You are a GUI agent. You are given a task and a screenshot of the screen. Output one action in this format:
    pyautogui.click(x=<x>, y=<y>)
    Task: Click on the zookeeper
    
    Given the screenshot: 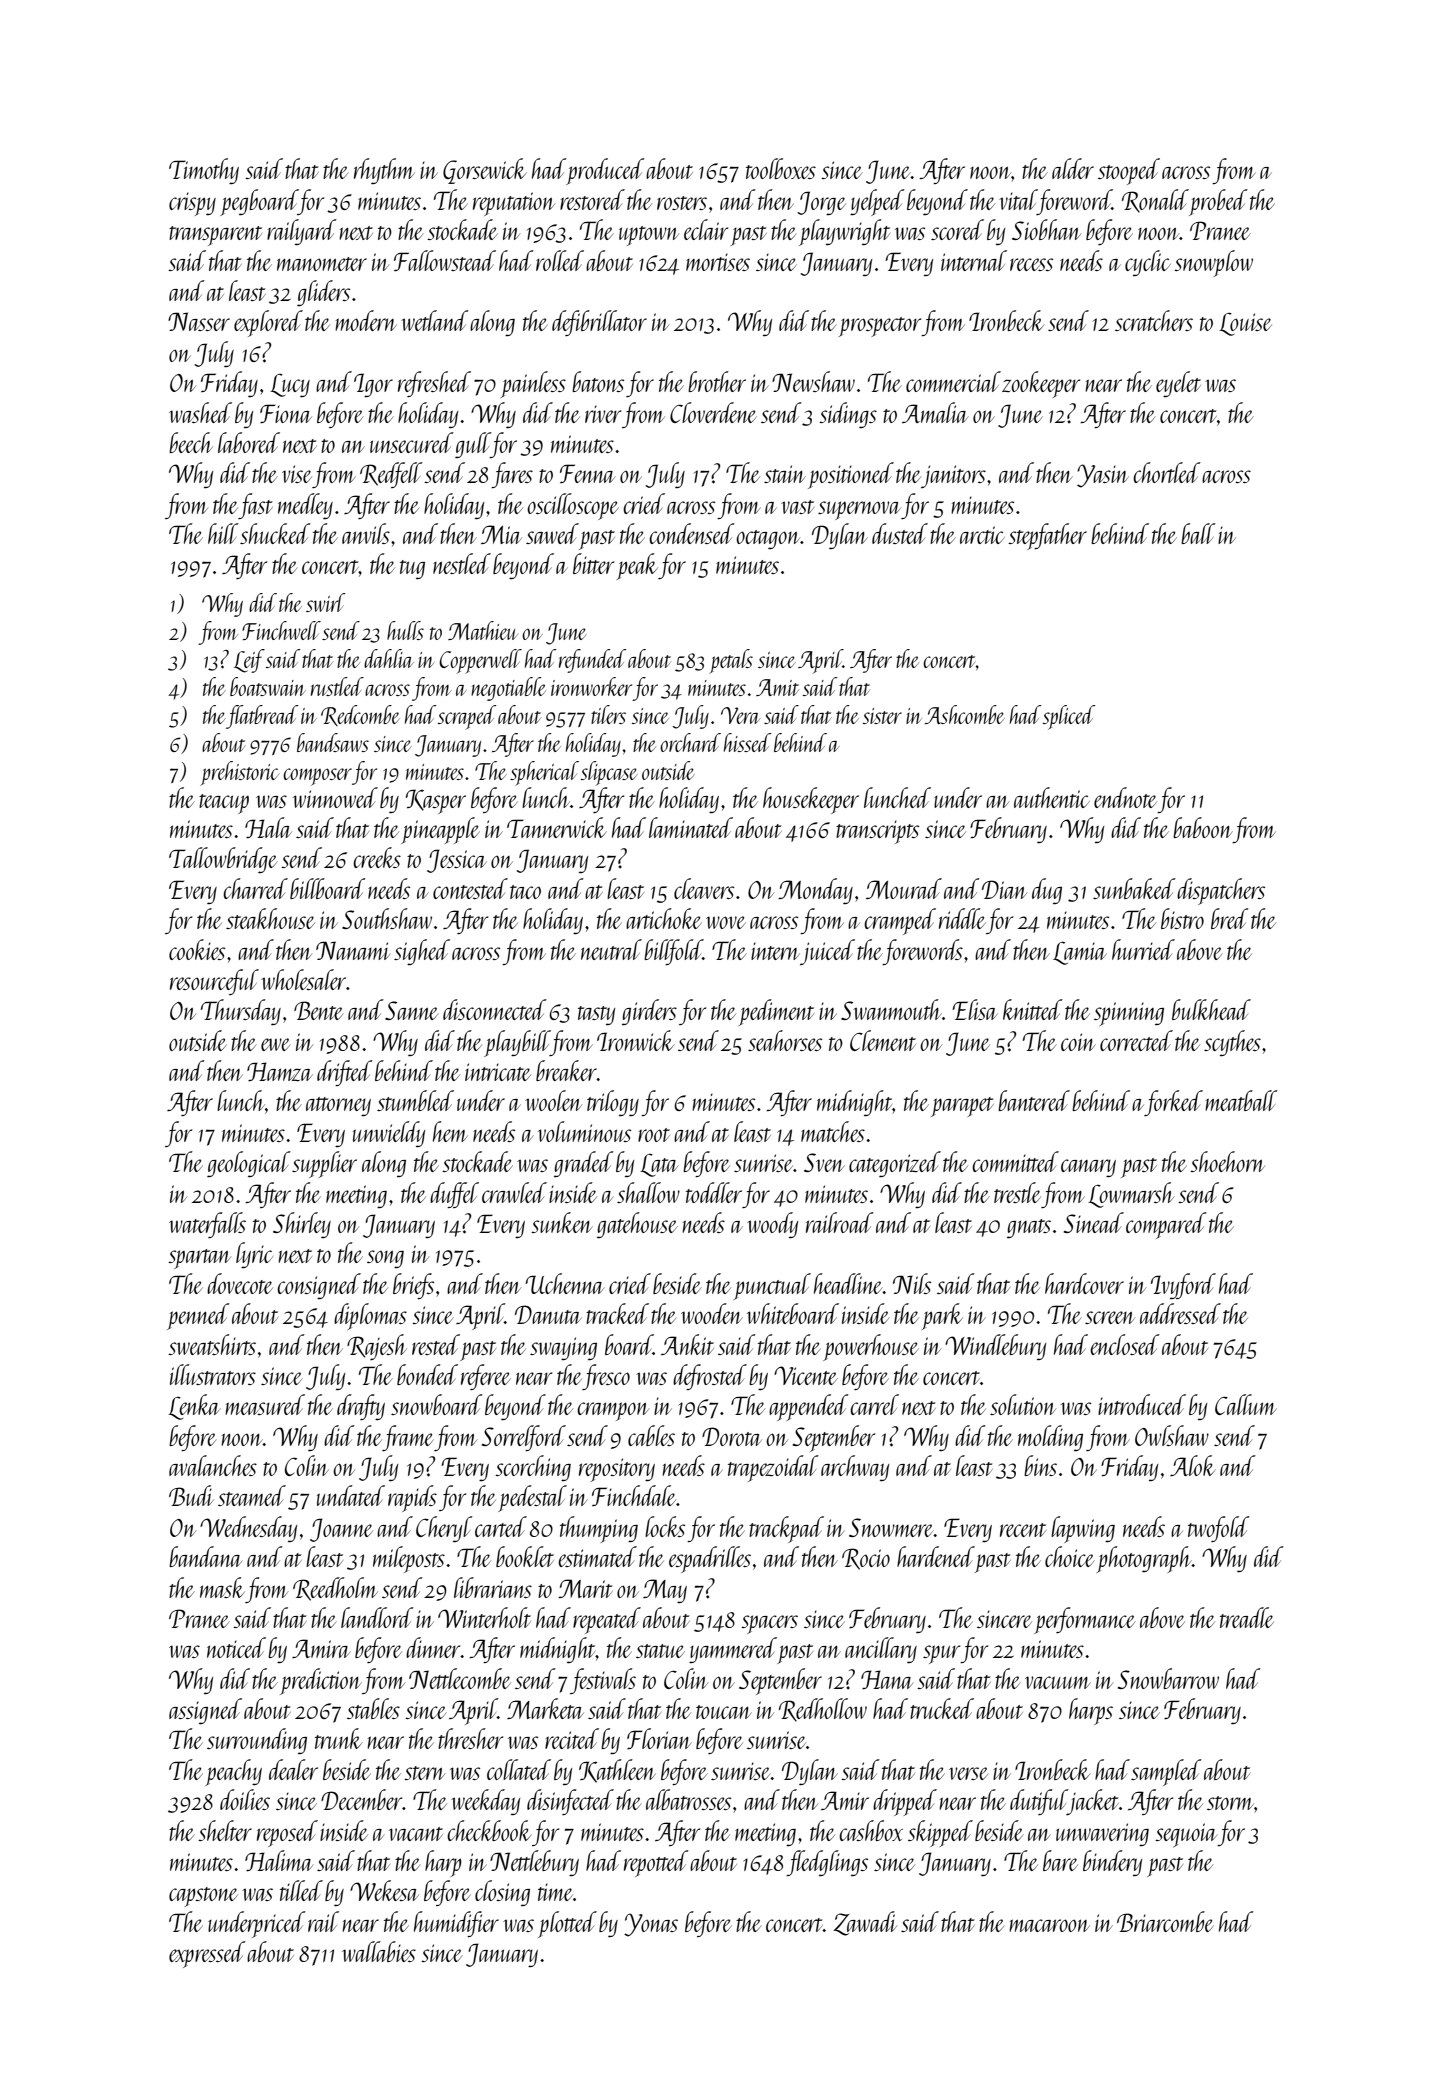 What is the action you would take?
    pyautogui.click(x=1041, y=384)
